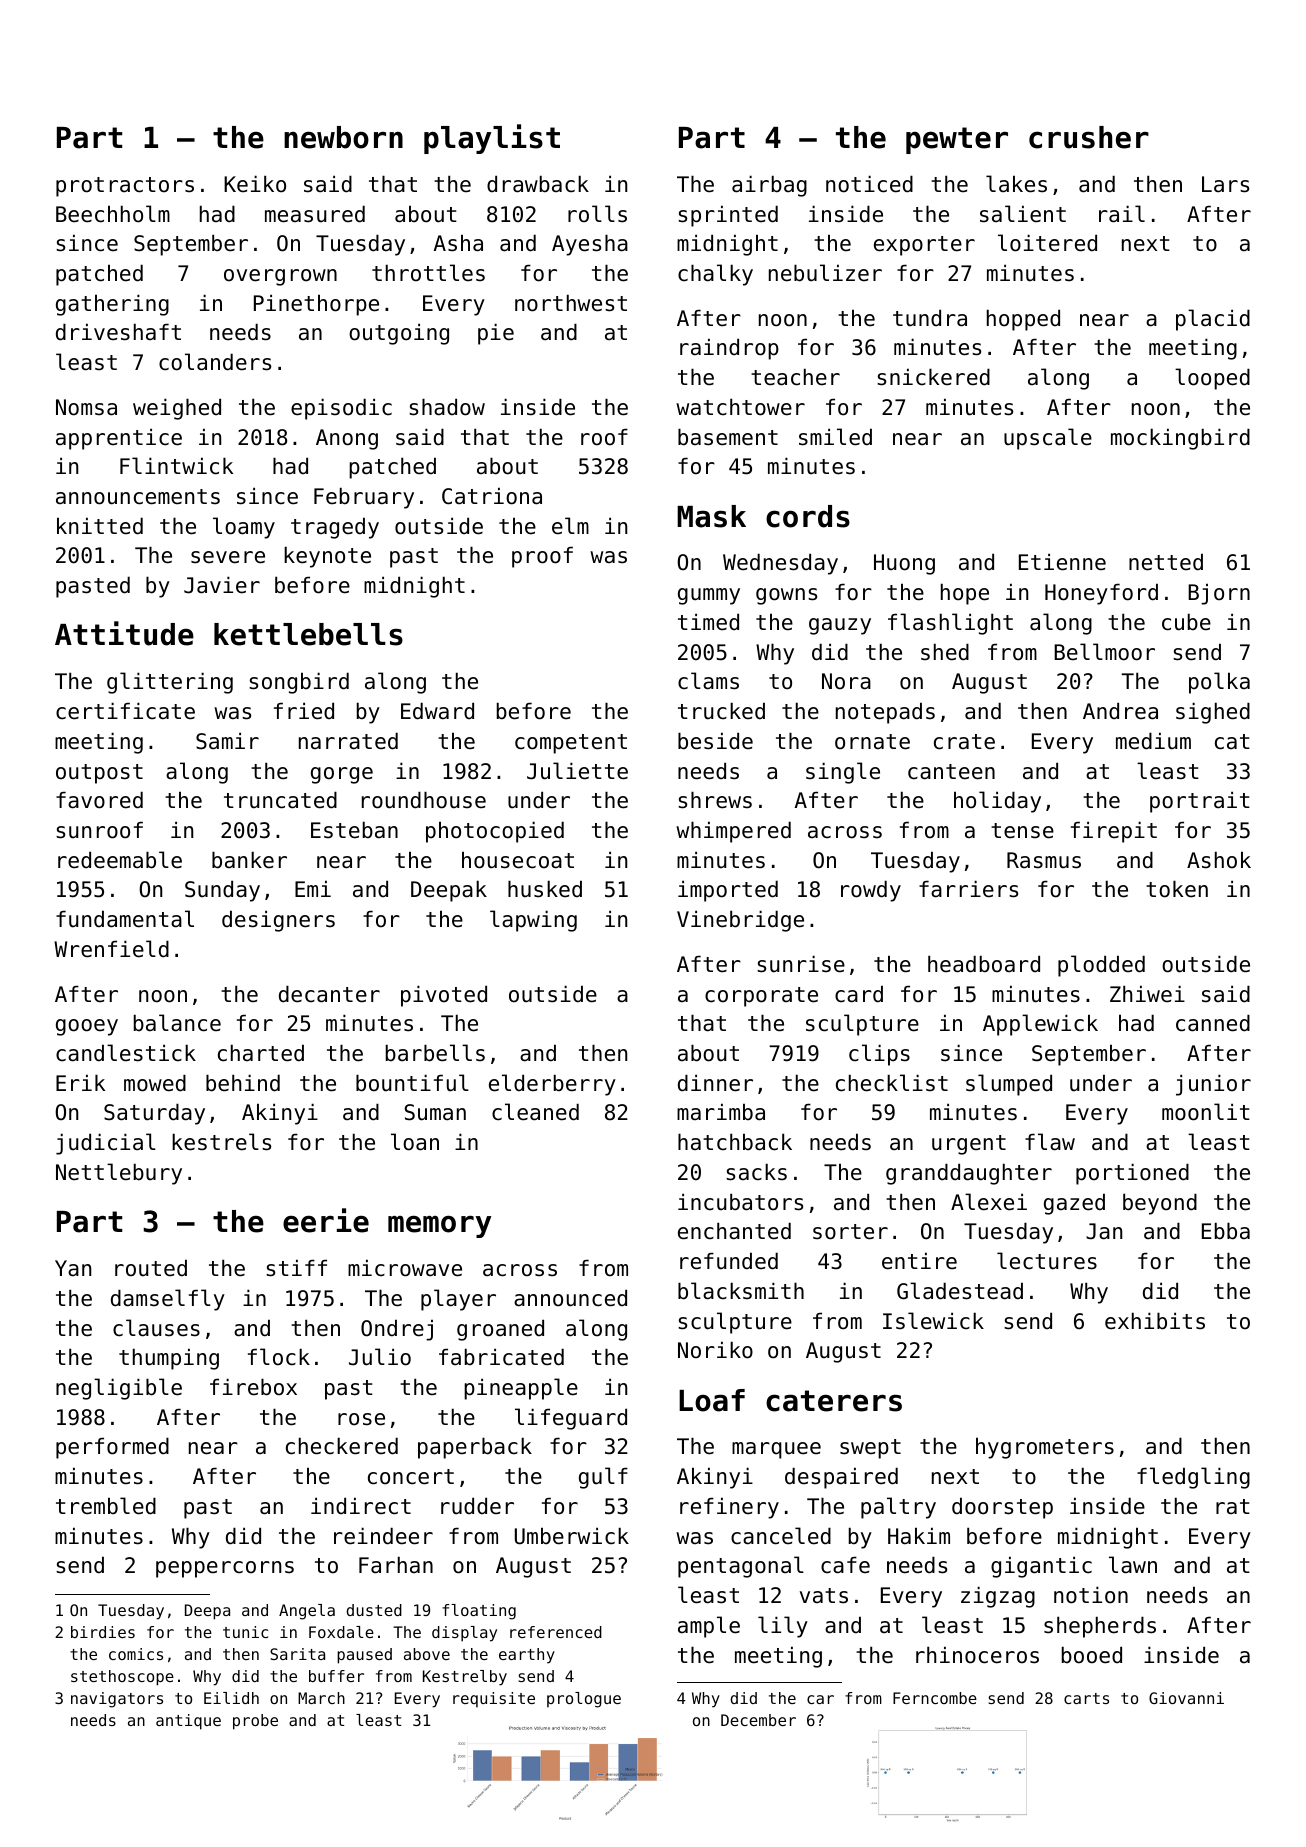  I want to click on moonlit, so click(1206, 1112).
